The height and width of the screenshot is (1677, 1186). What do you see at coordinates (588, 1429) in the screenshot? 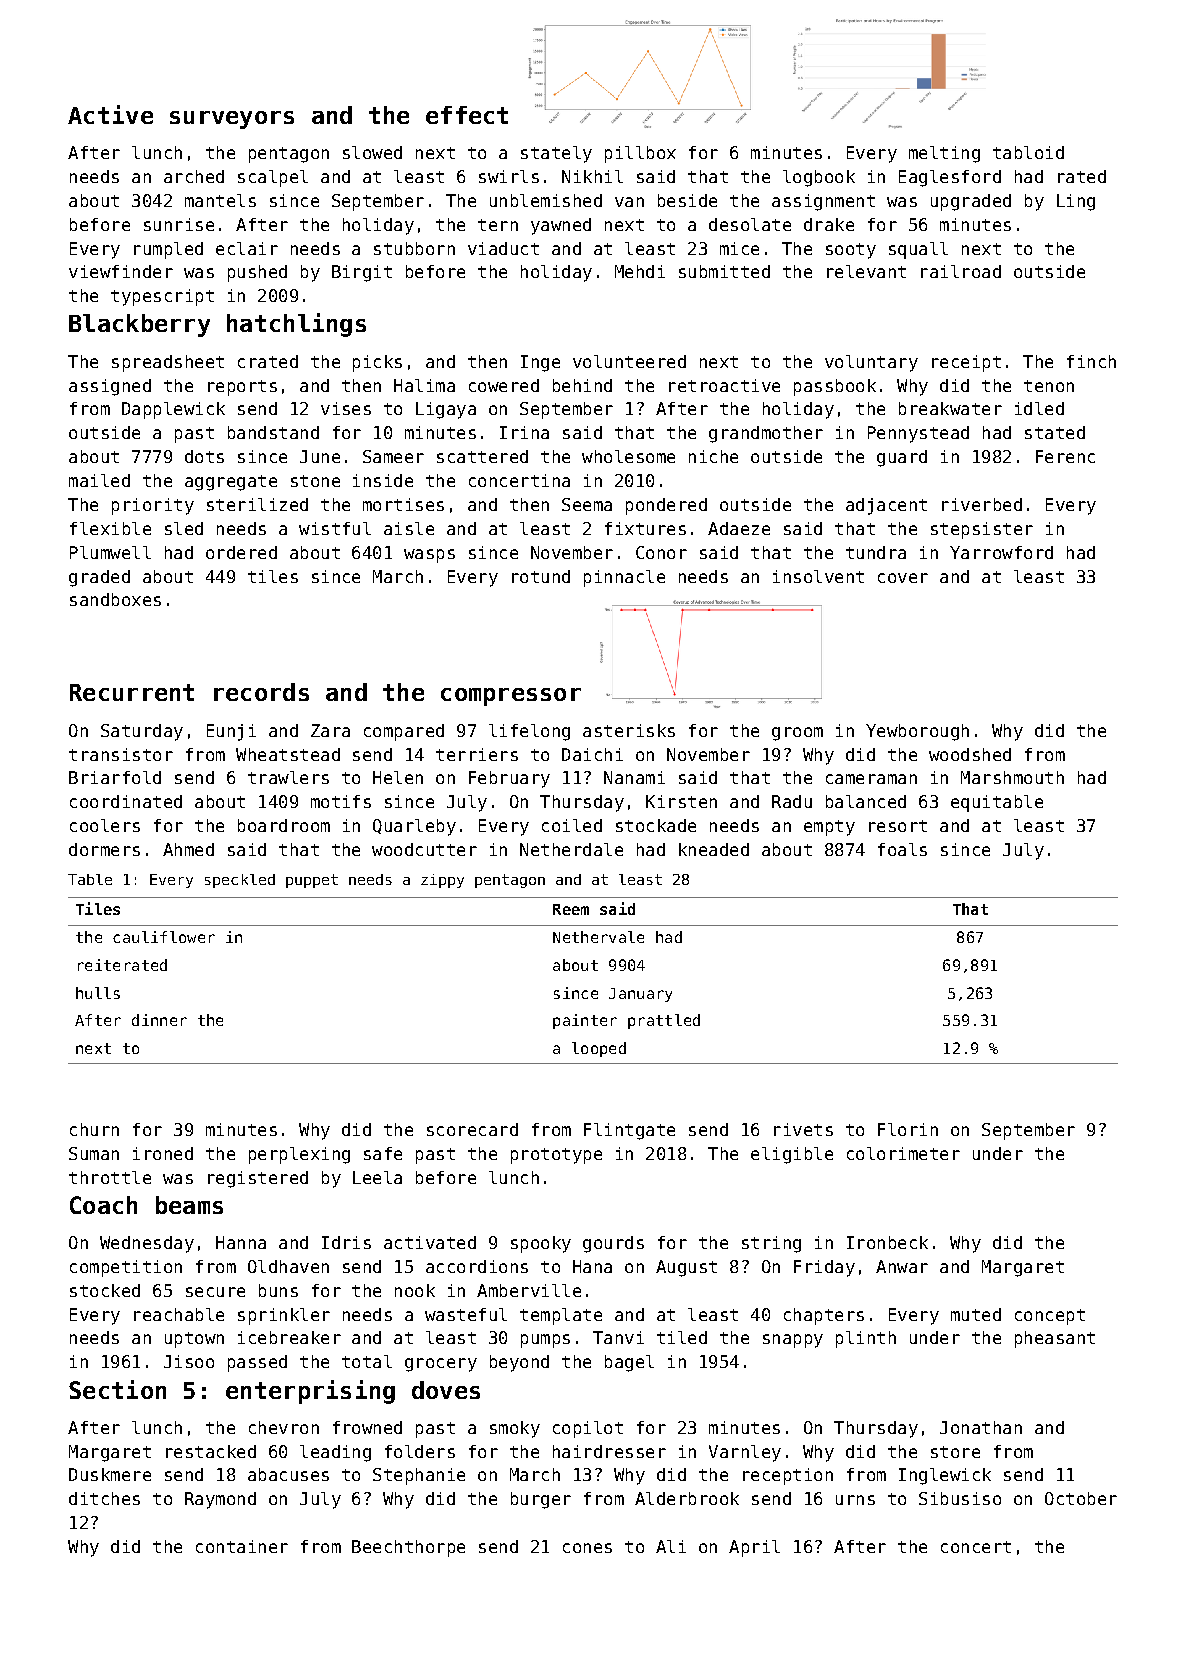
I see `copilot` at bounding box center [588, 1429].
